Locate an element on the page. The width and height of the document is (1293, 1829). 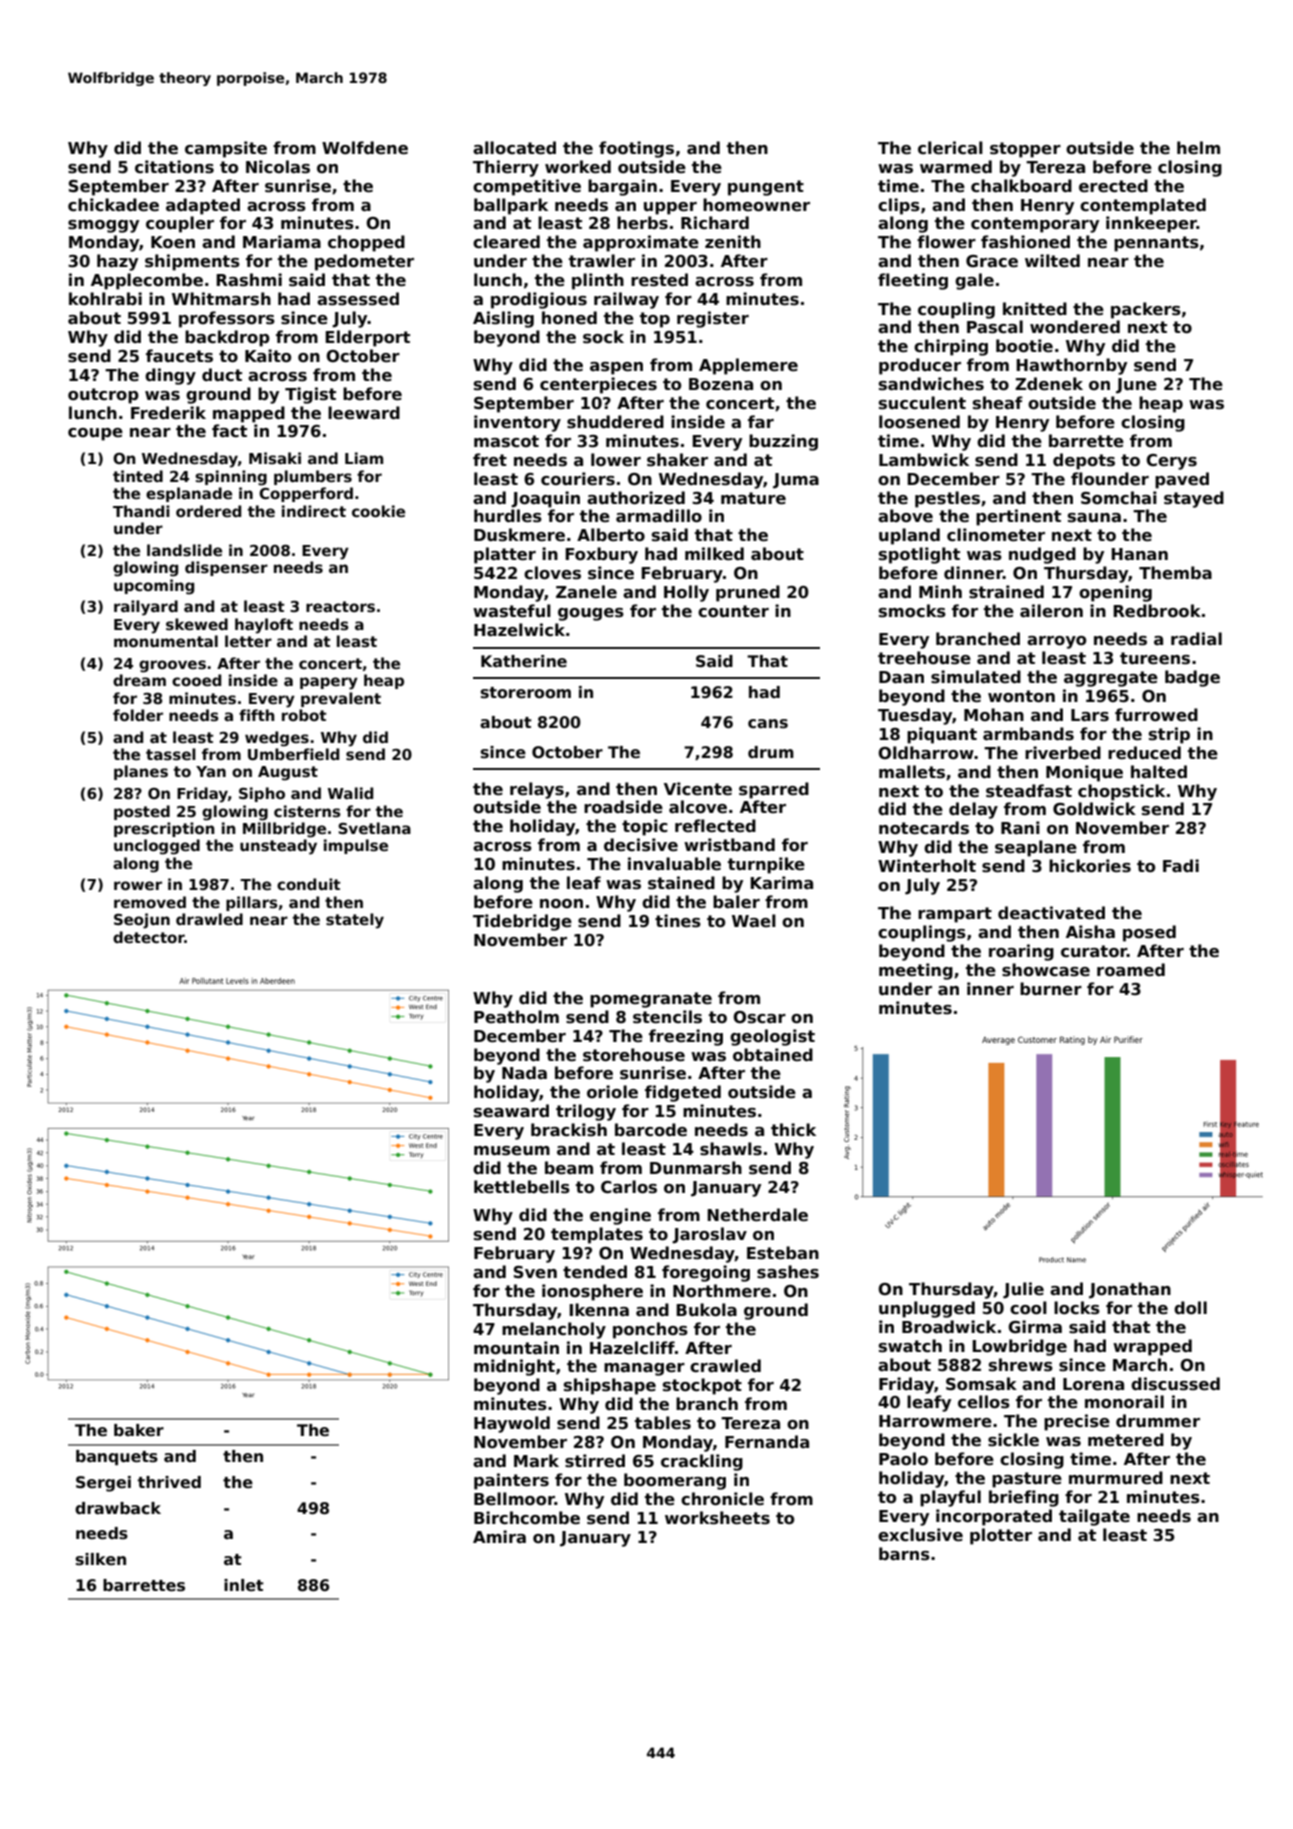
zenith is located at coordinates (733, 242).
